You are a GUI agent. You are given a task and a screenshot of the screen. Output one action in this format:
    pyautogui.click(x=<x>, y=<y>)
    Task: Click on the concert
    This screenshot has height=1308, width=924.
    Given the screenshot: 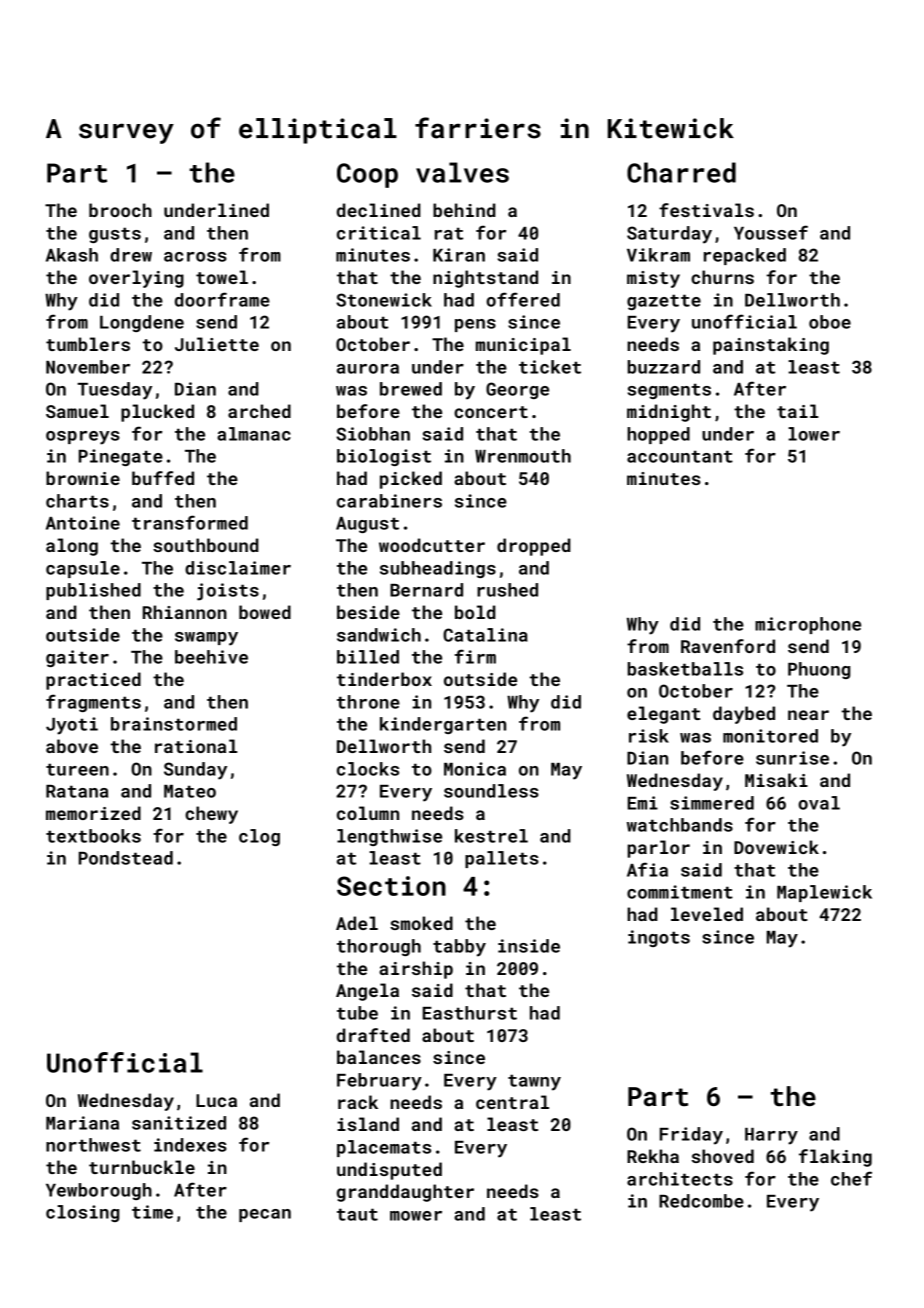 What is the action you would take?
    pyautogui.click(x=491, y=412)
